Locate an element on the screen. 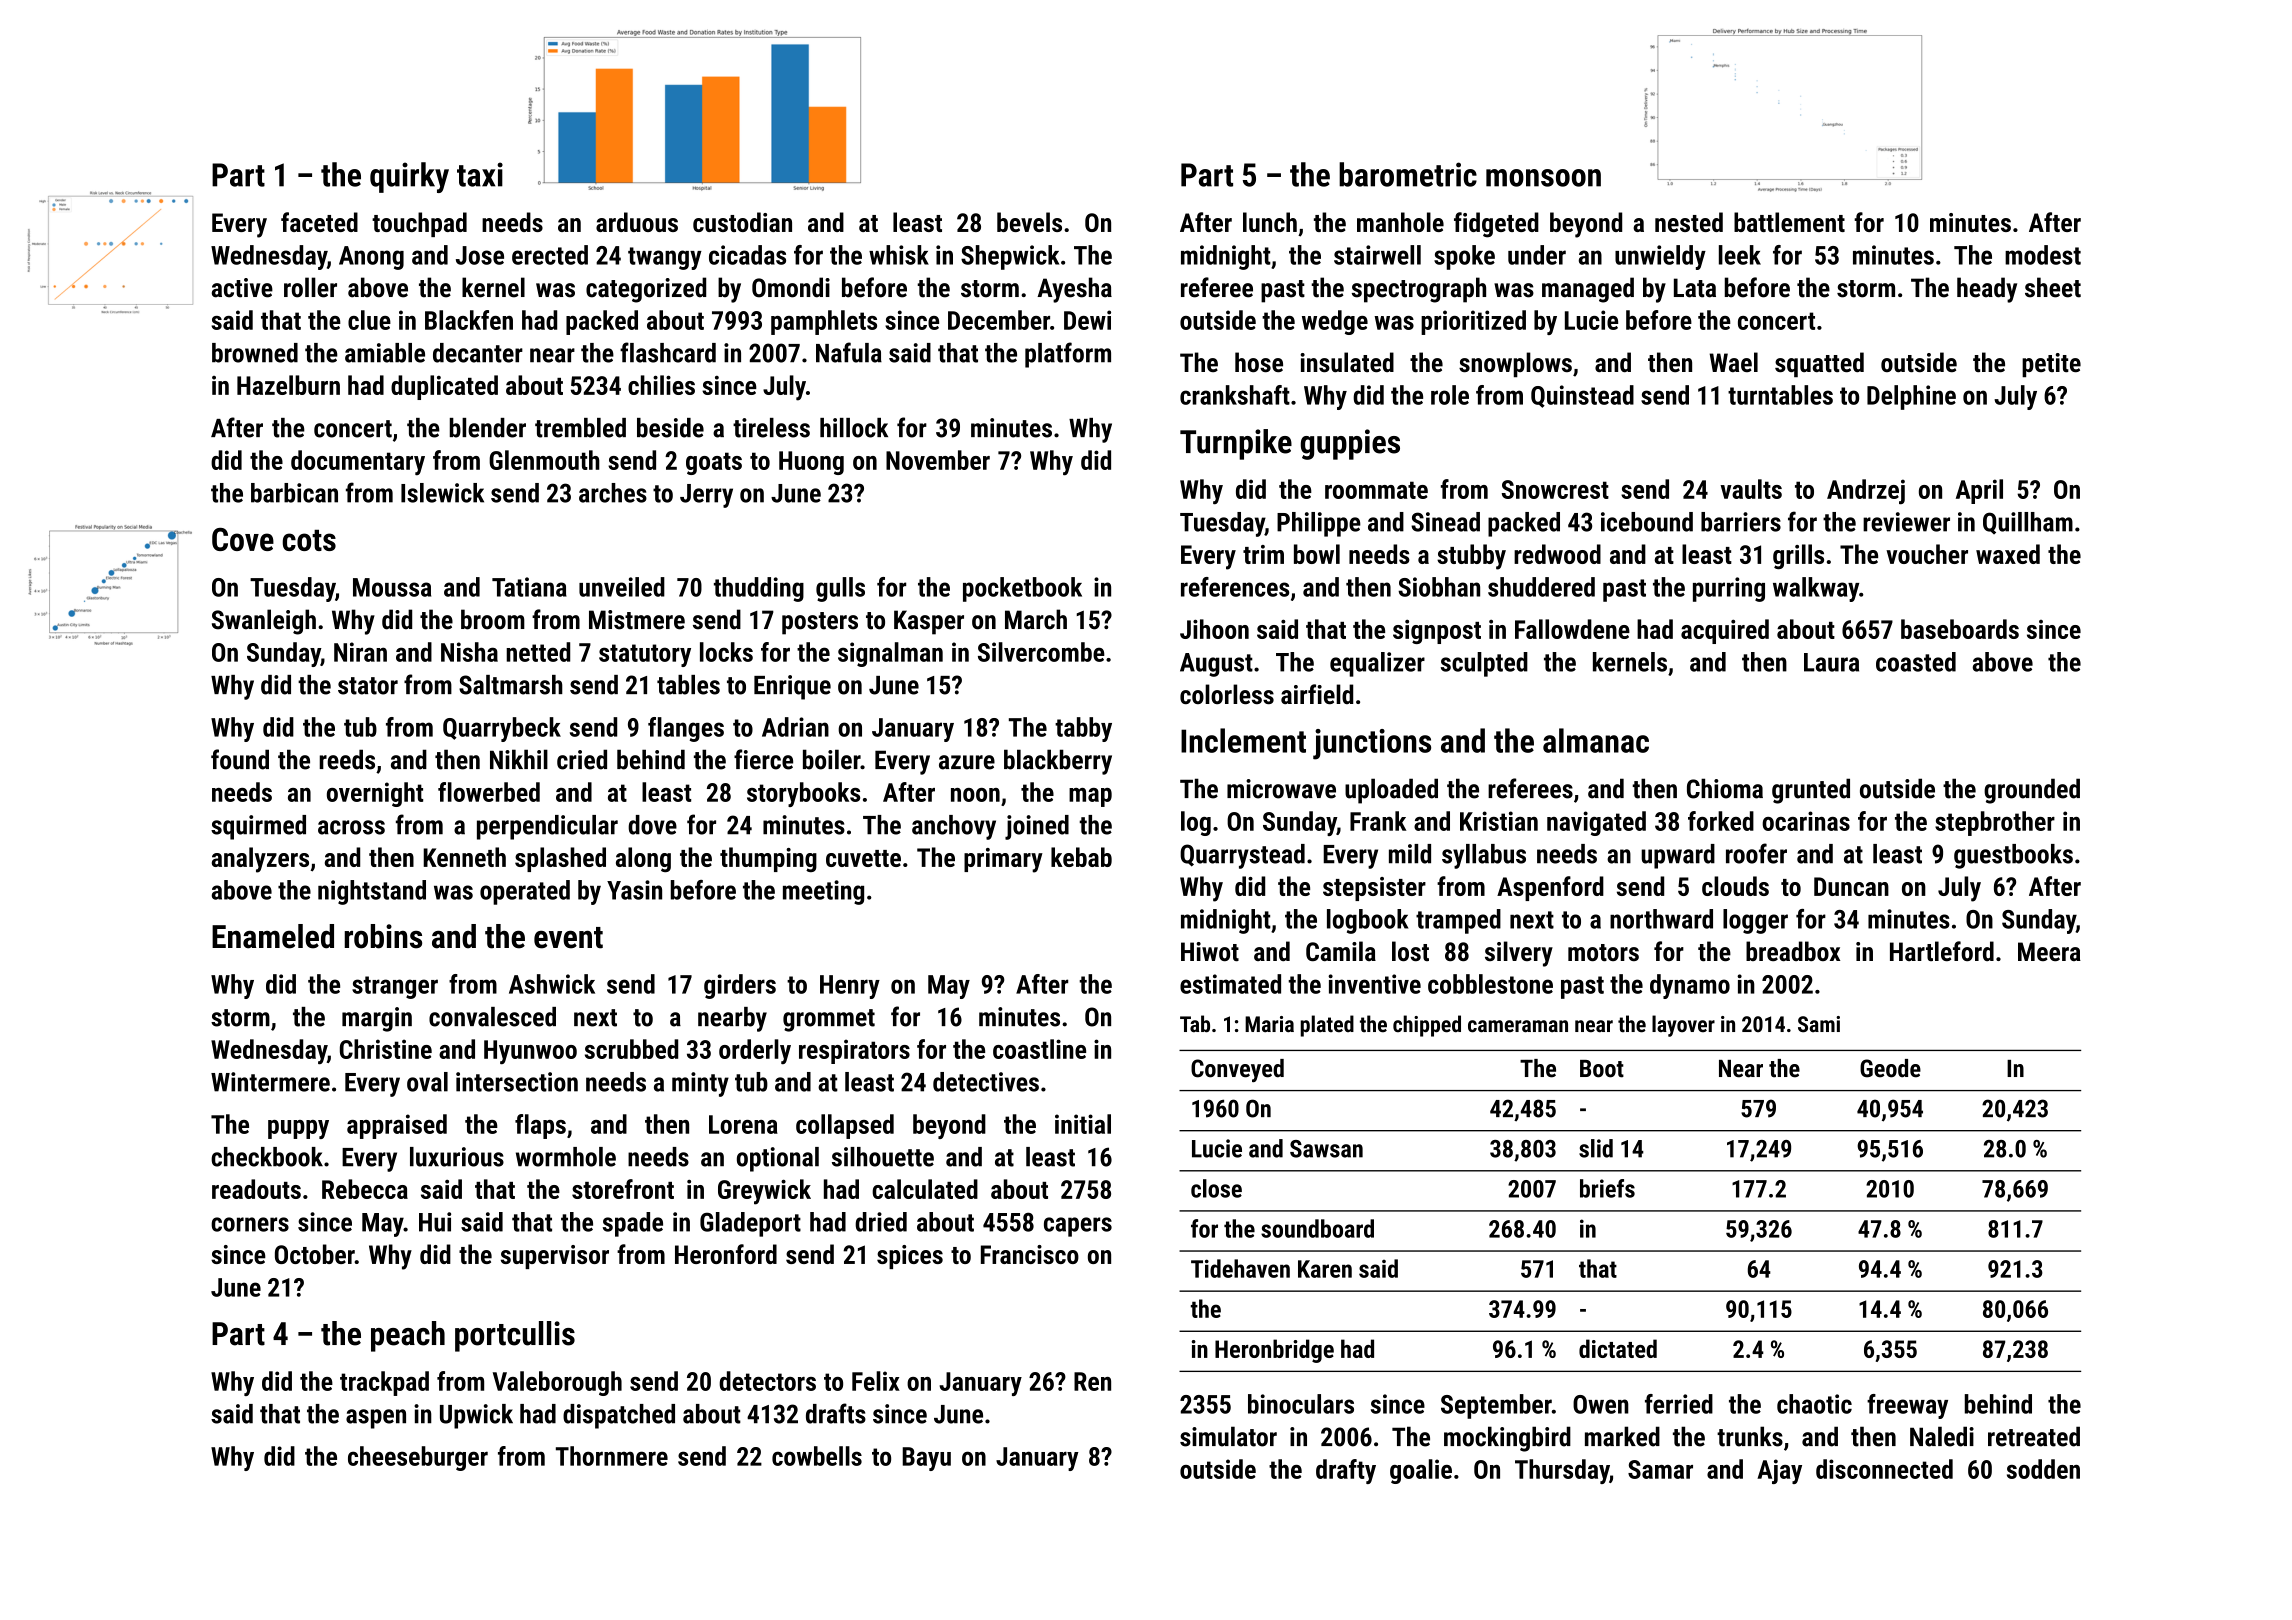 This screenshot has width=2292, height=1620. decanter is located at coordinates (478, 353).
